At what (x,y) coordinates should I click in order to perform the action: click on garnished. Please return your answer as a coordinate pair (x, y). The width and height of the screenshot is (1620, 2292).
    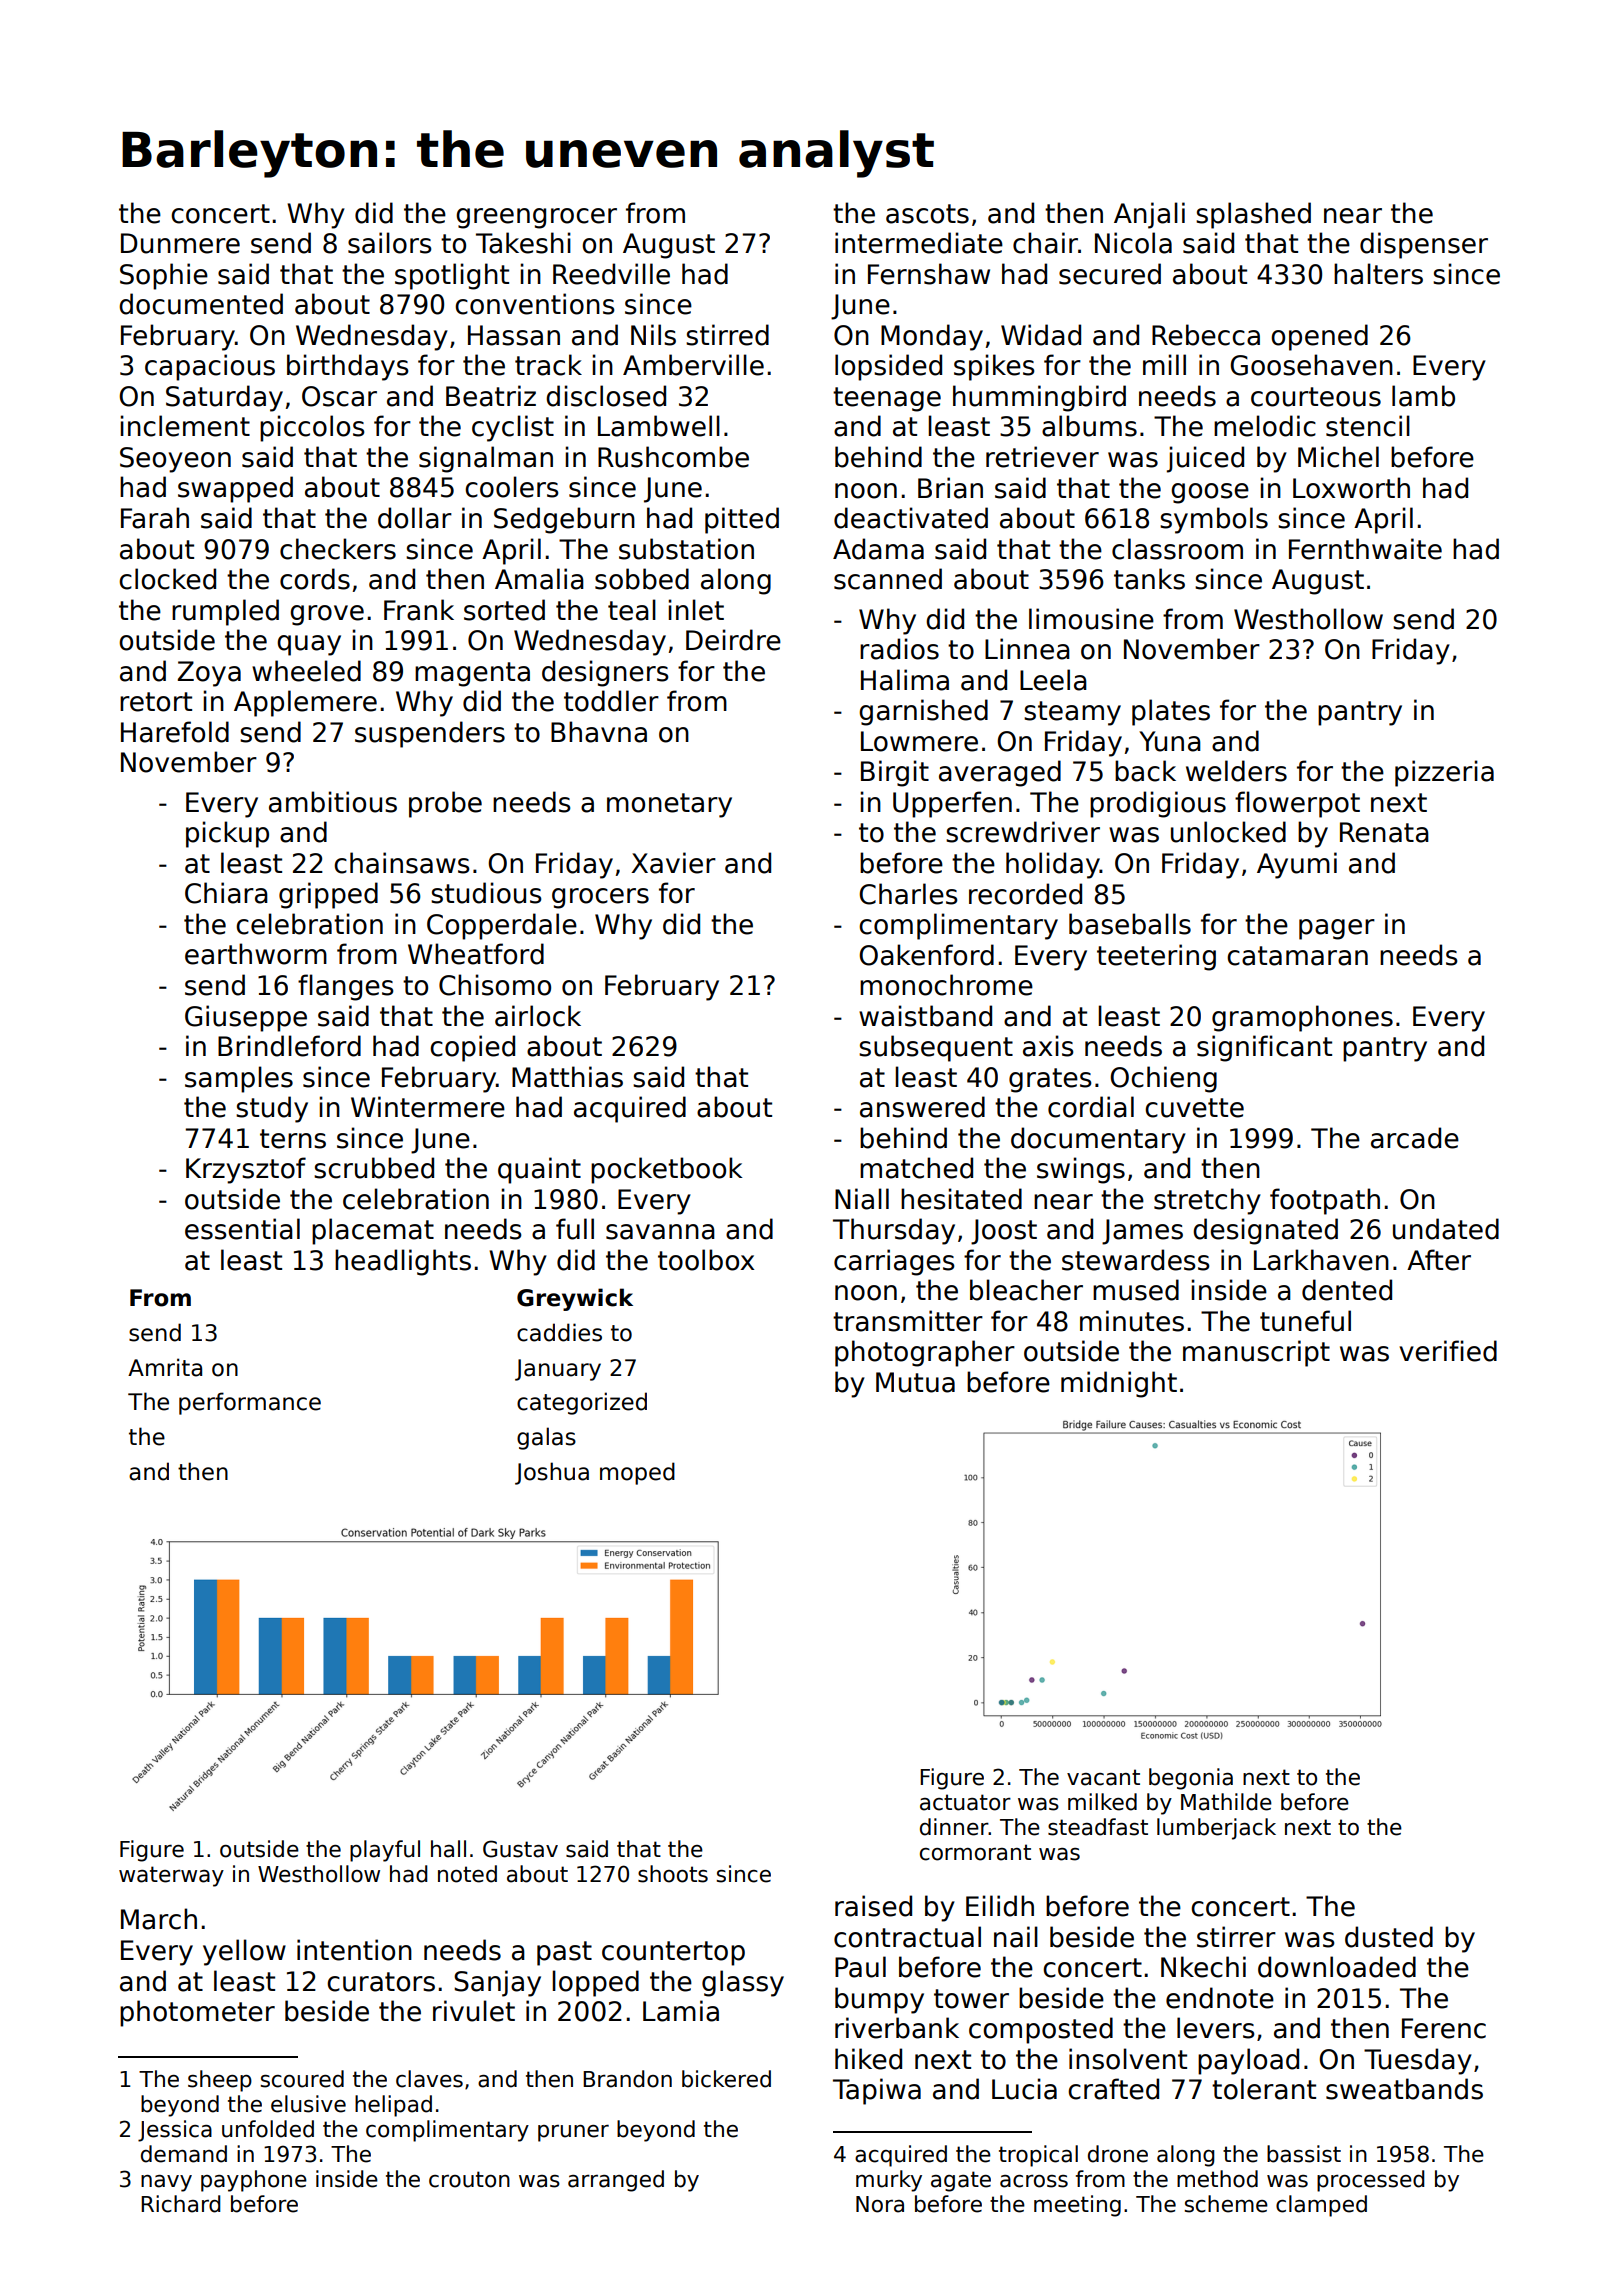
    Looking at the image, I should click on (923, 712).
